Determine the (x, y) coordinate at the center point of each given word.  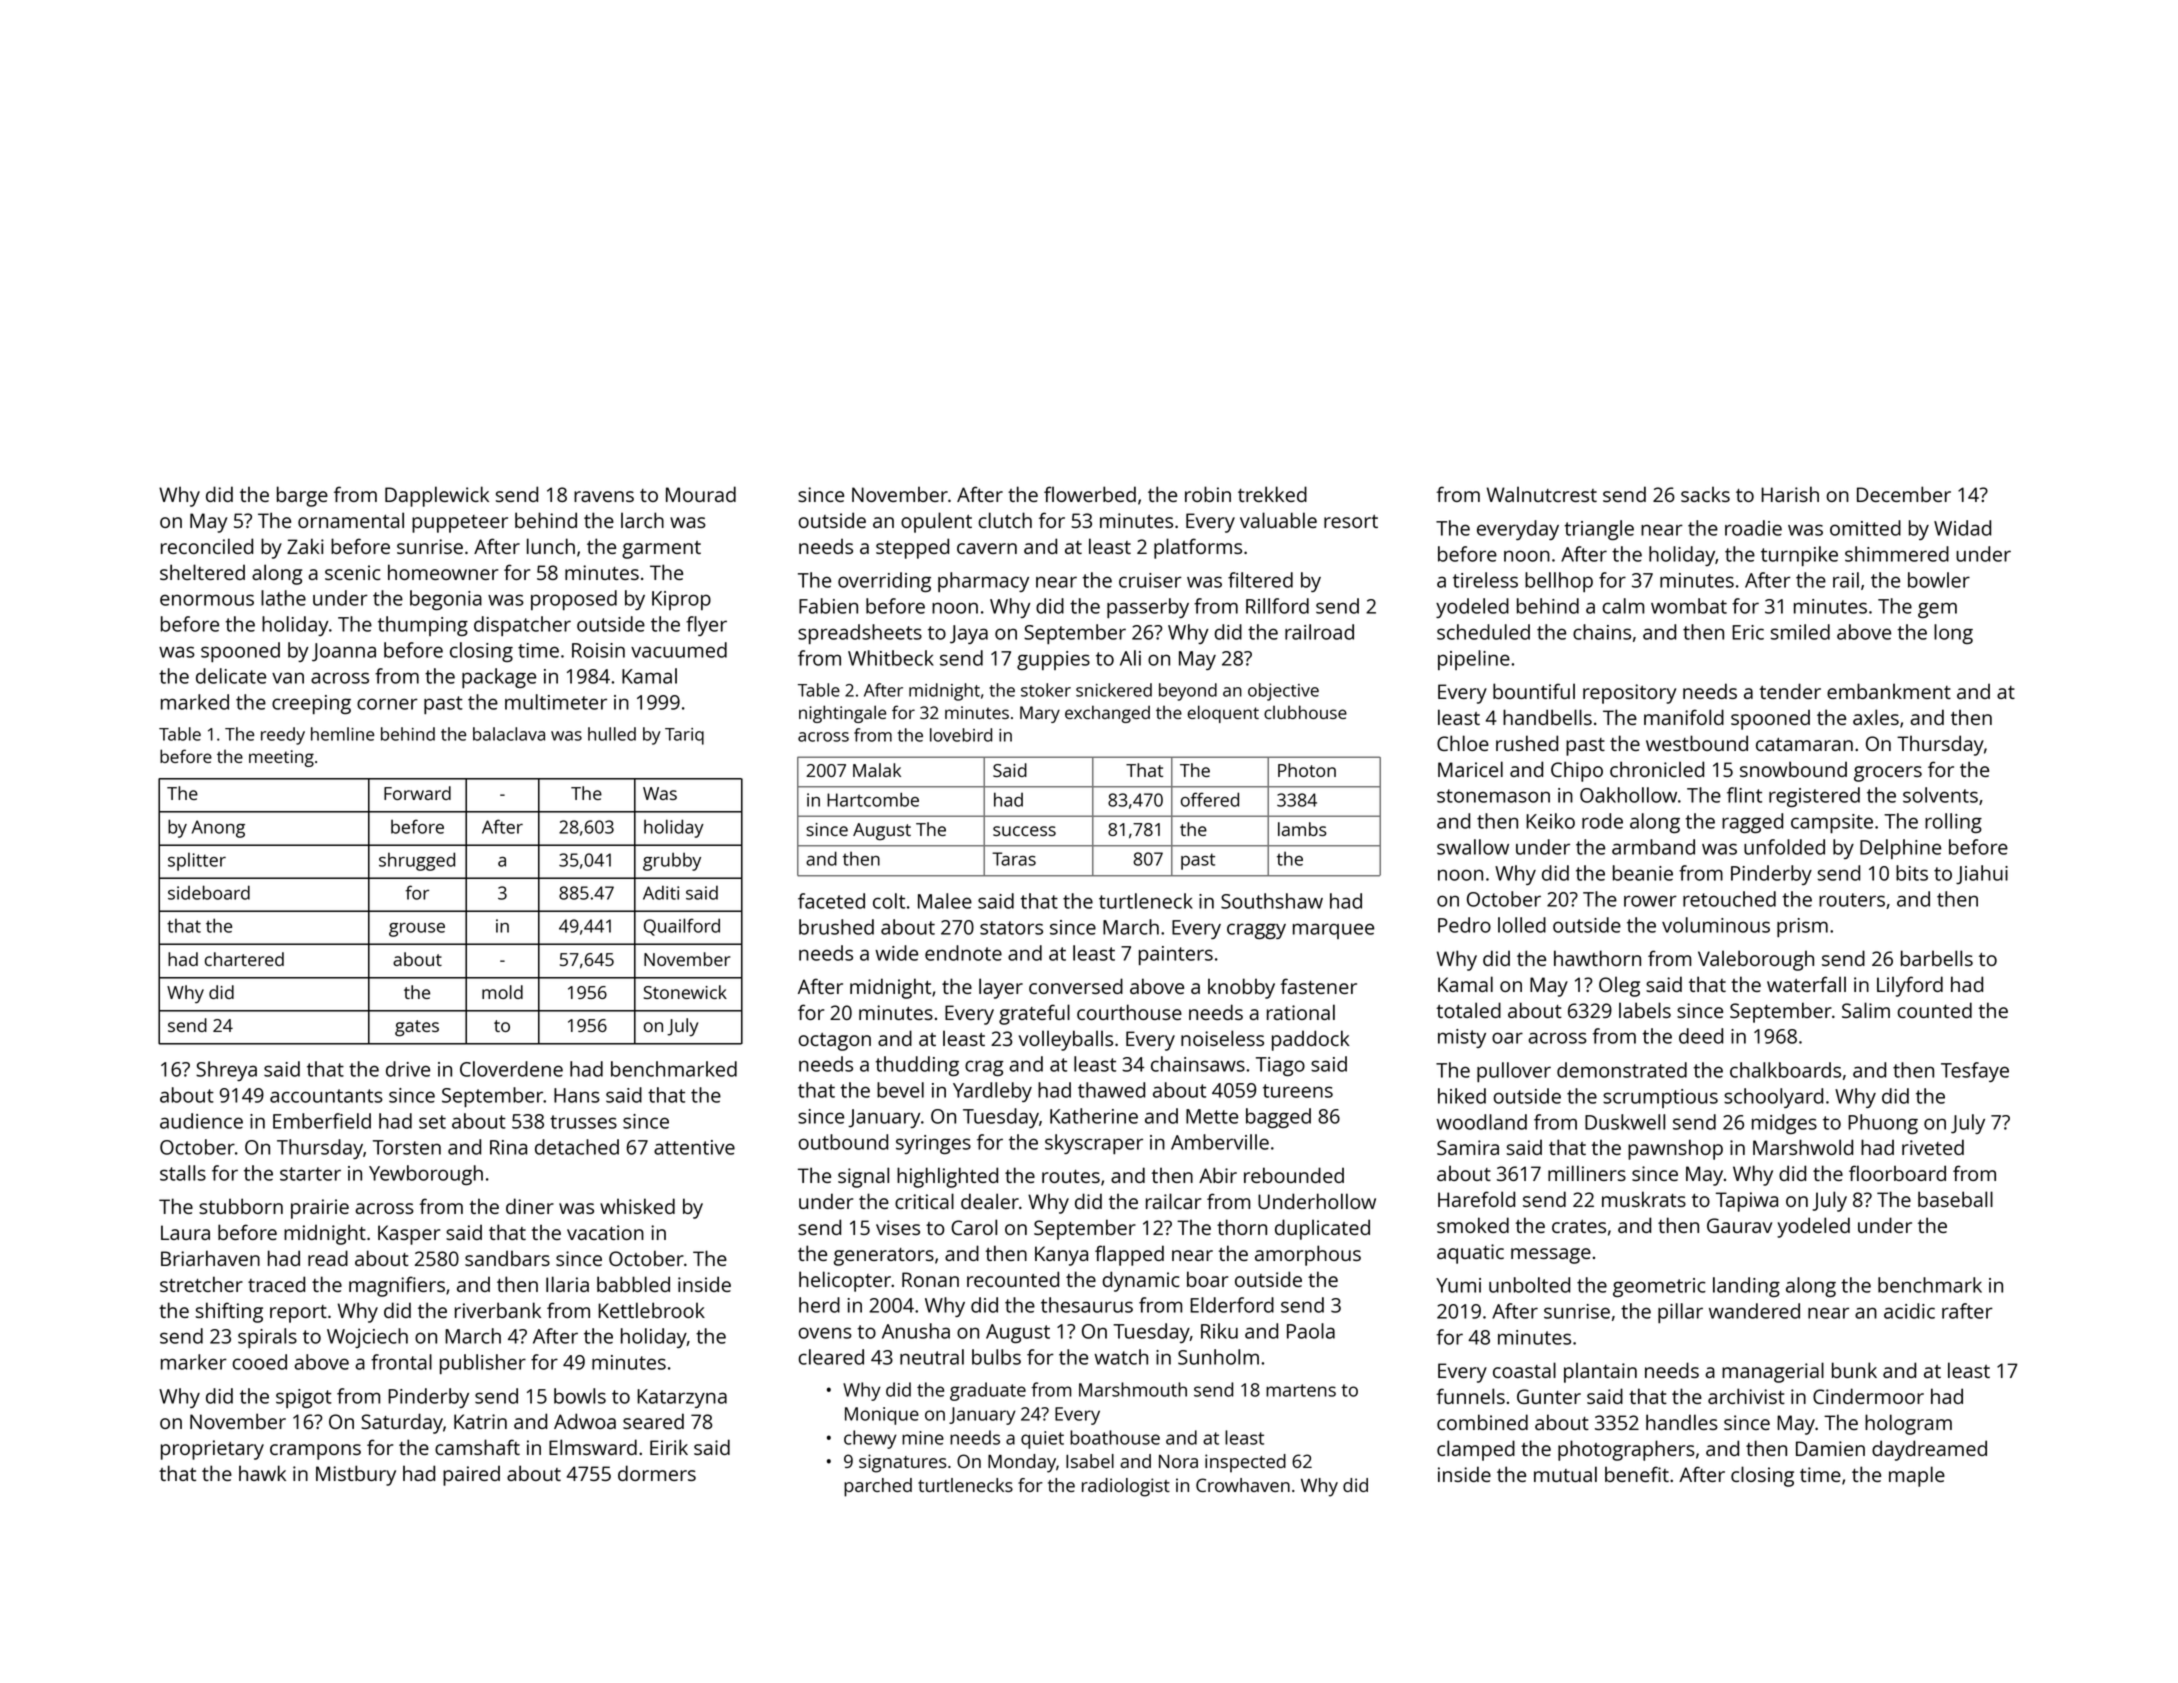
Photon (1307, 770)
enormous (207, 600)
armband (1653, 847)
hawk (262, 1473)
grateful (1034, 1014)
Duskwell (1625, 1122)
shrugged (417, 861)
